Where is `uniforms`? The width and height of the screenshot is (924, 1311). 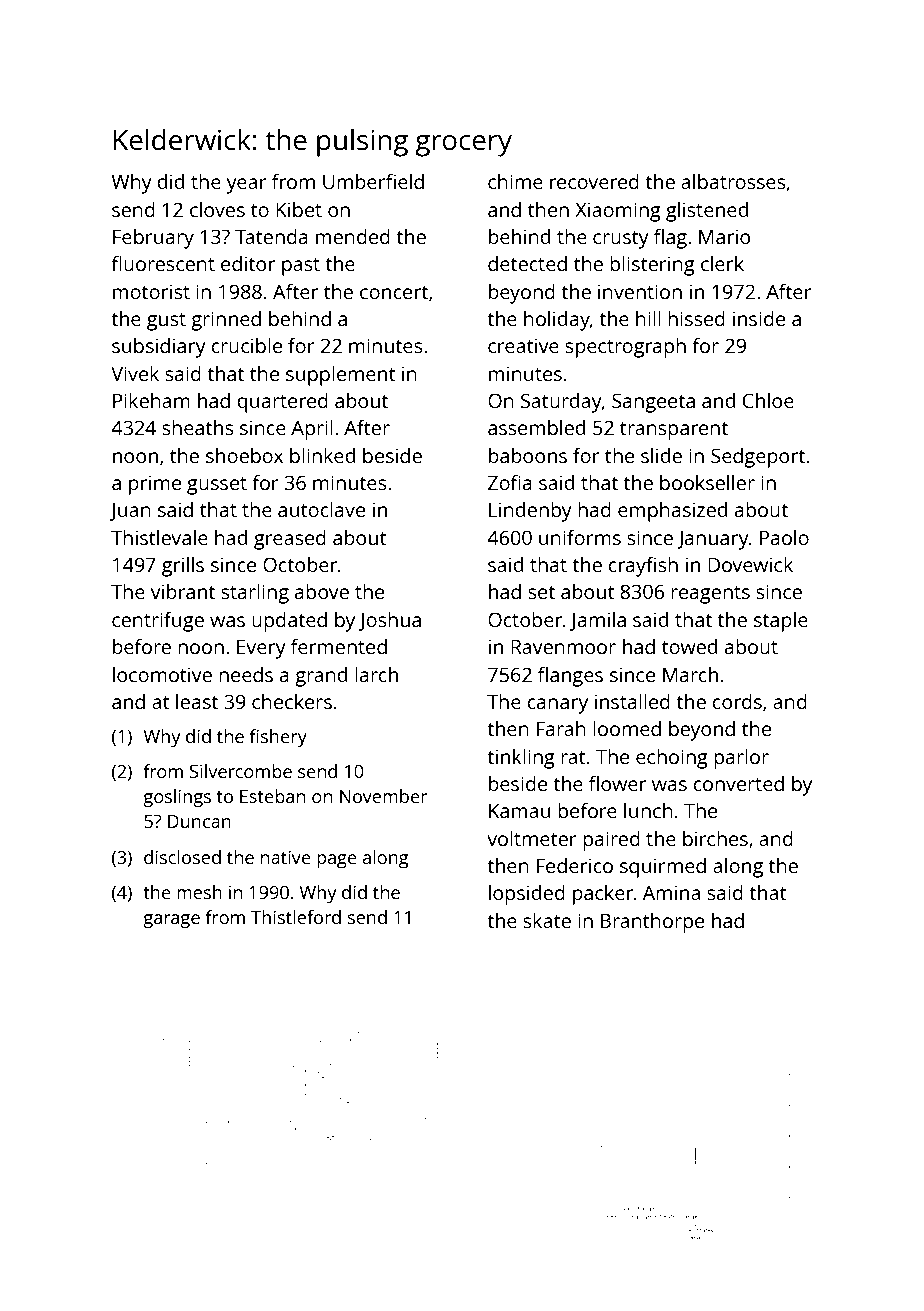 uniforms is located at coordinates (580, 537).
